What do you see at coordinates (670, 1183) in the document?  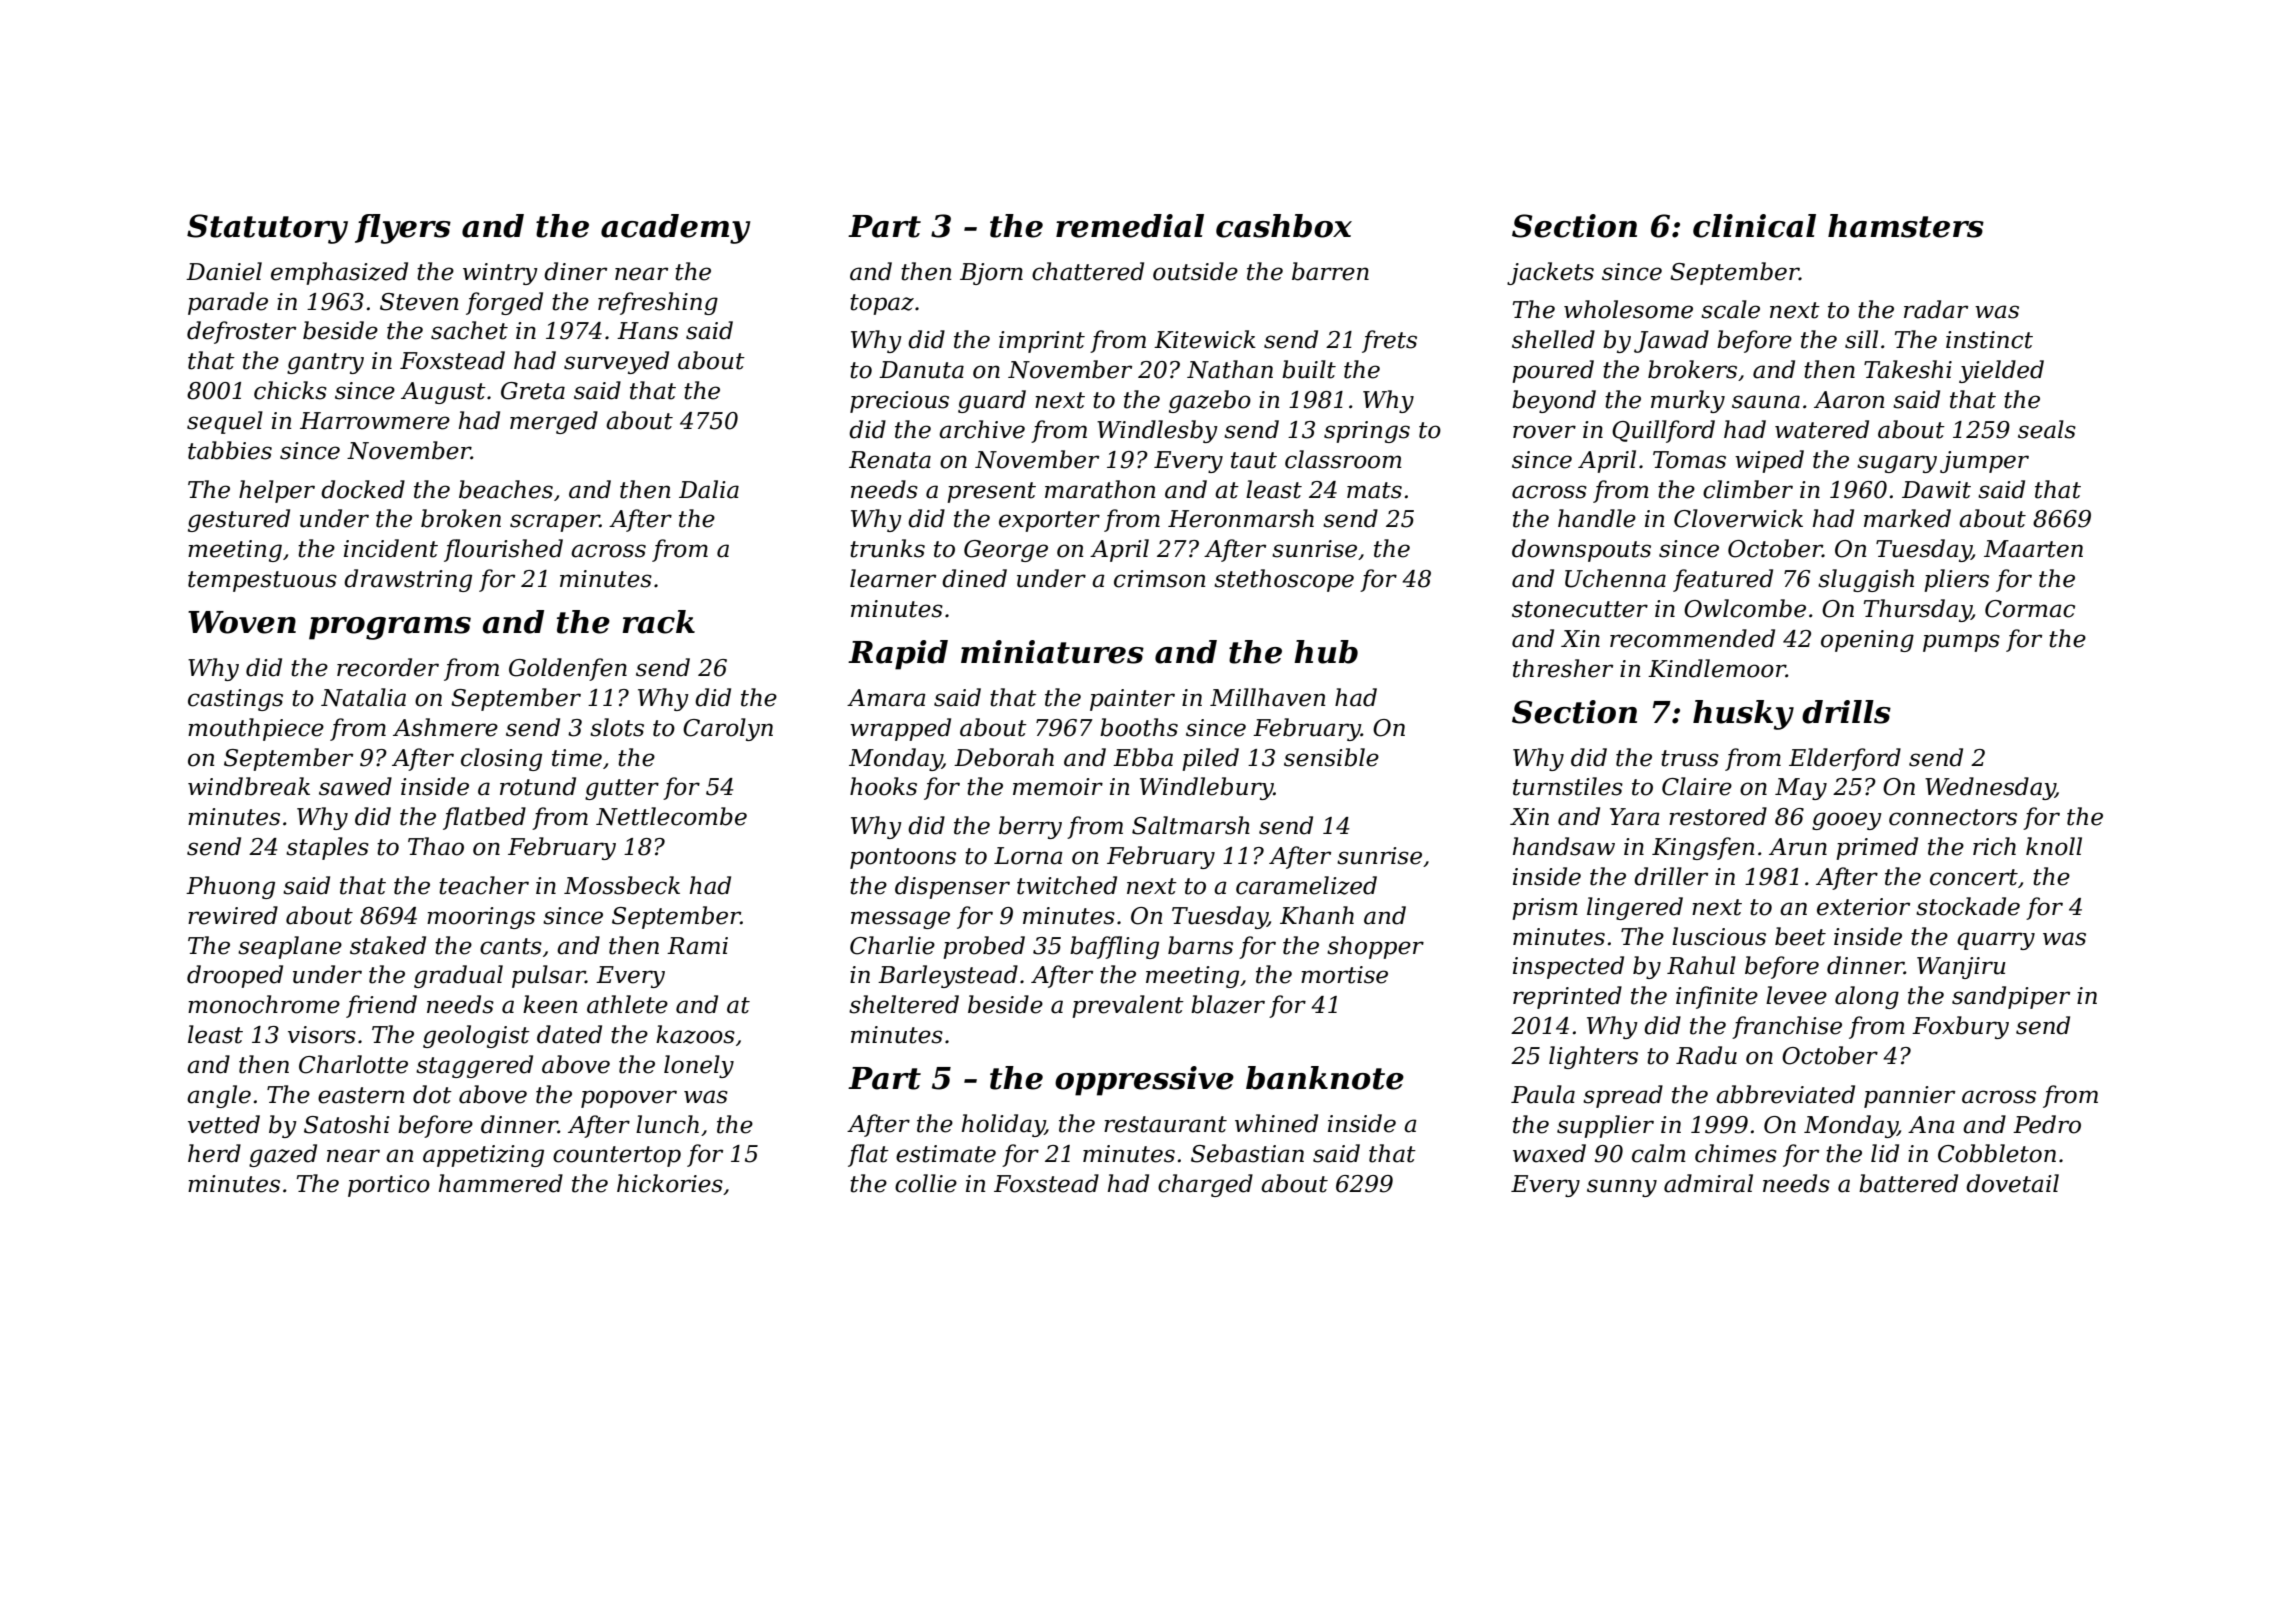 I see `hickories` at bounding box center [670, 1183].
